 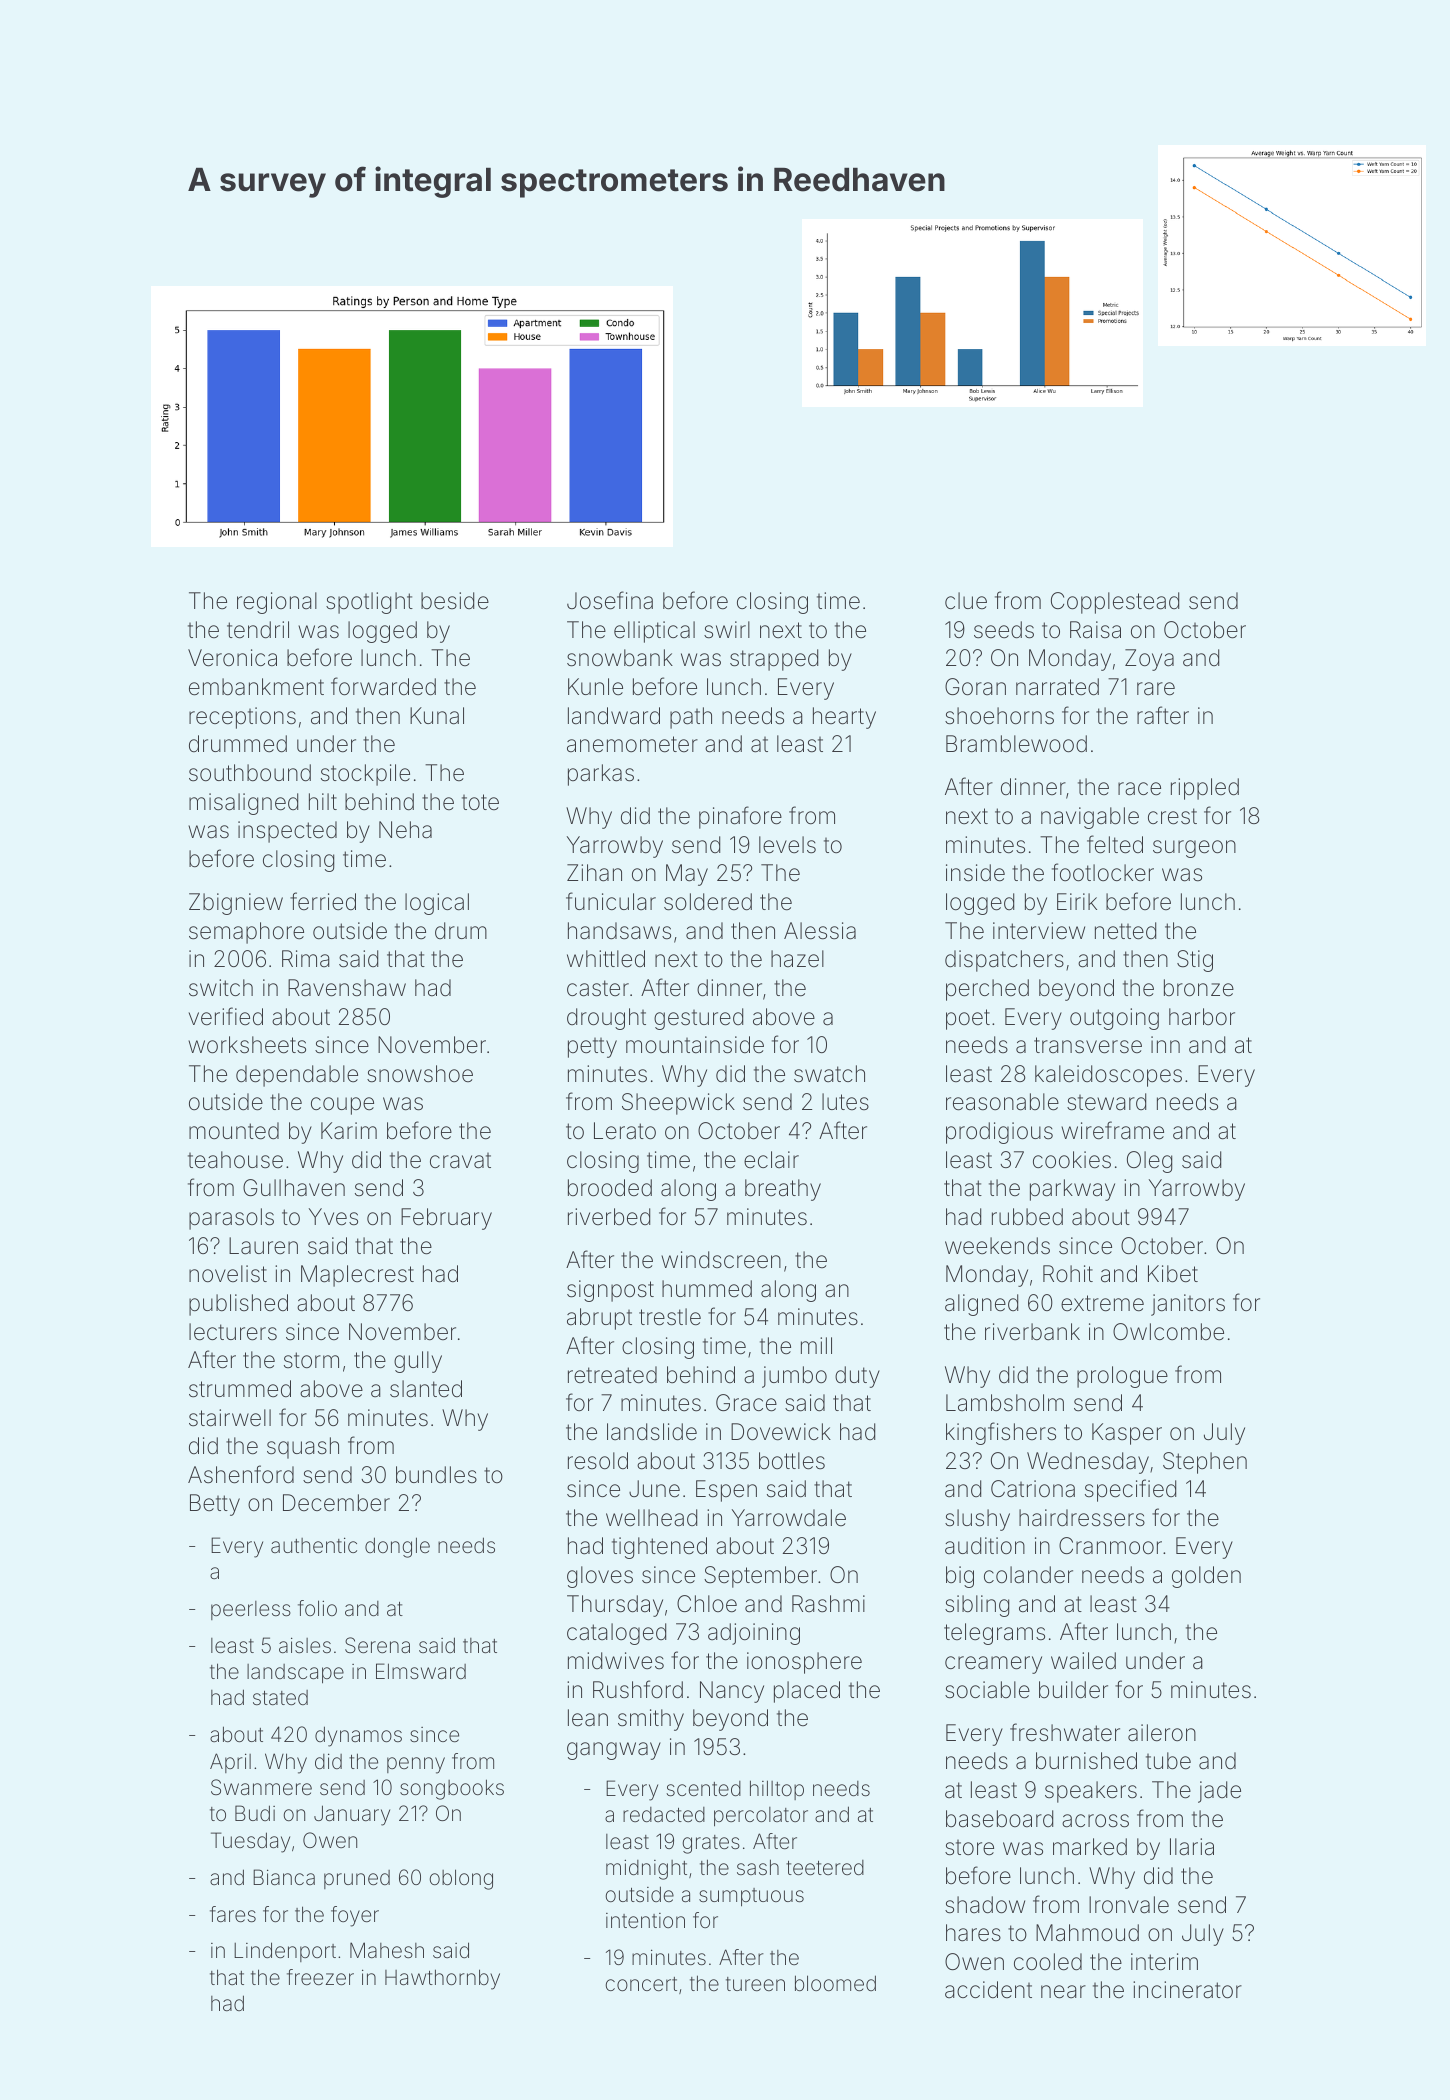 What do you see at coordinates (777, 1790) in the document?
I see `hilltop` at bounding box center [777, 1790].
